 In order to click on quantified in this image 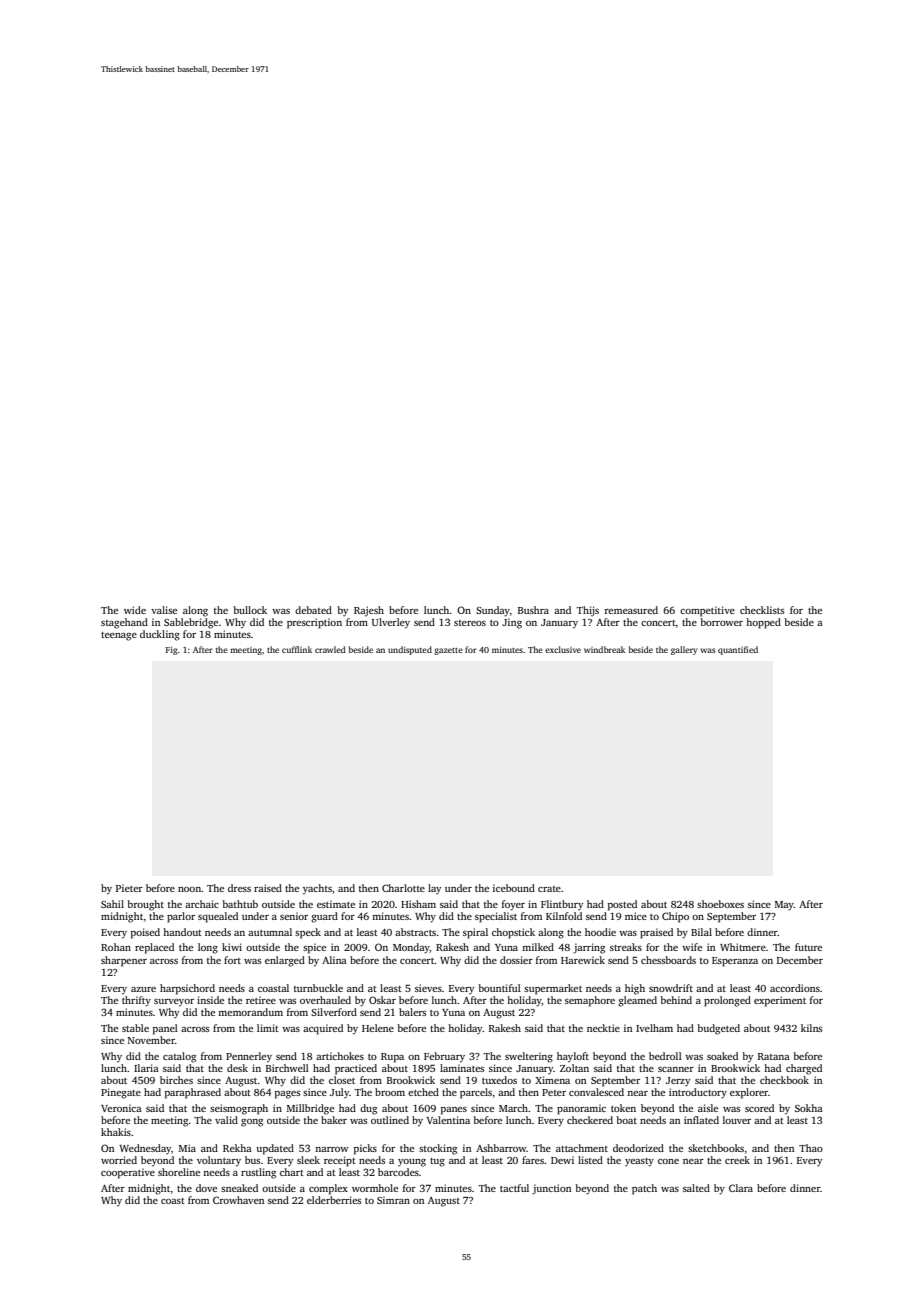, I will do `click(738, 650)`.
